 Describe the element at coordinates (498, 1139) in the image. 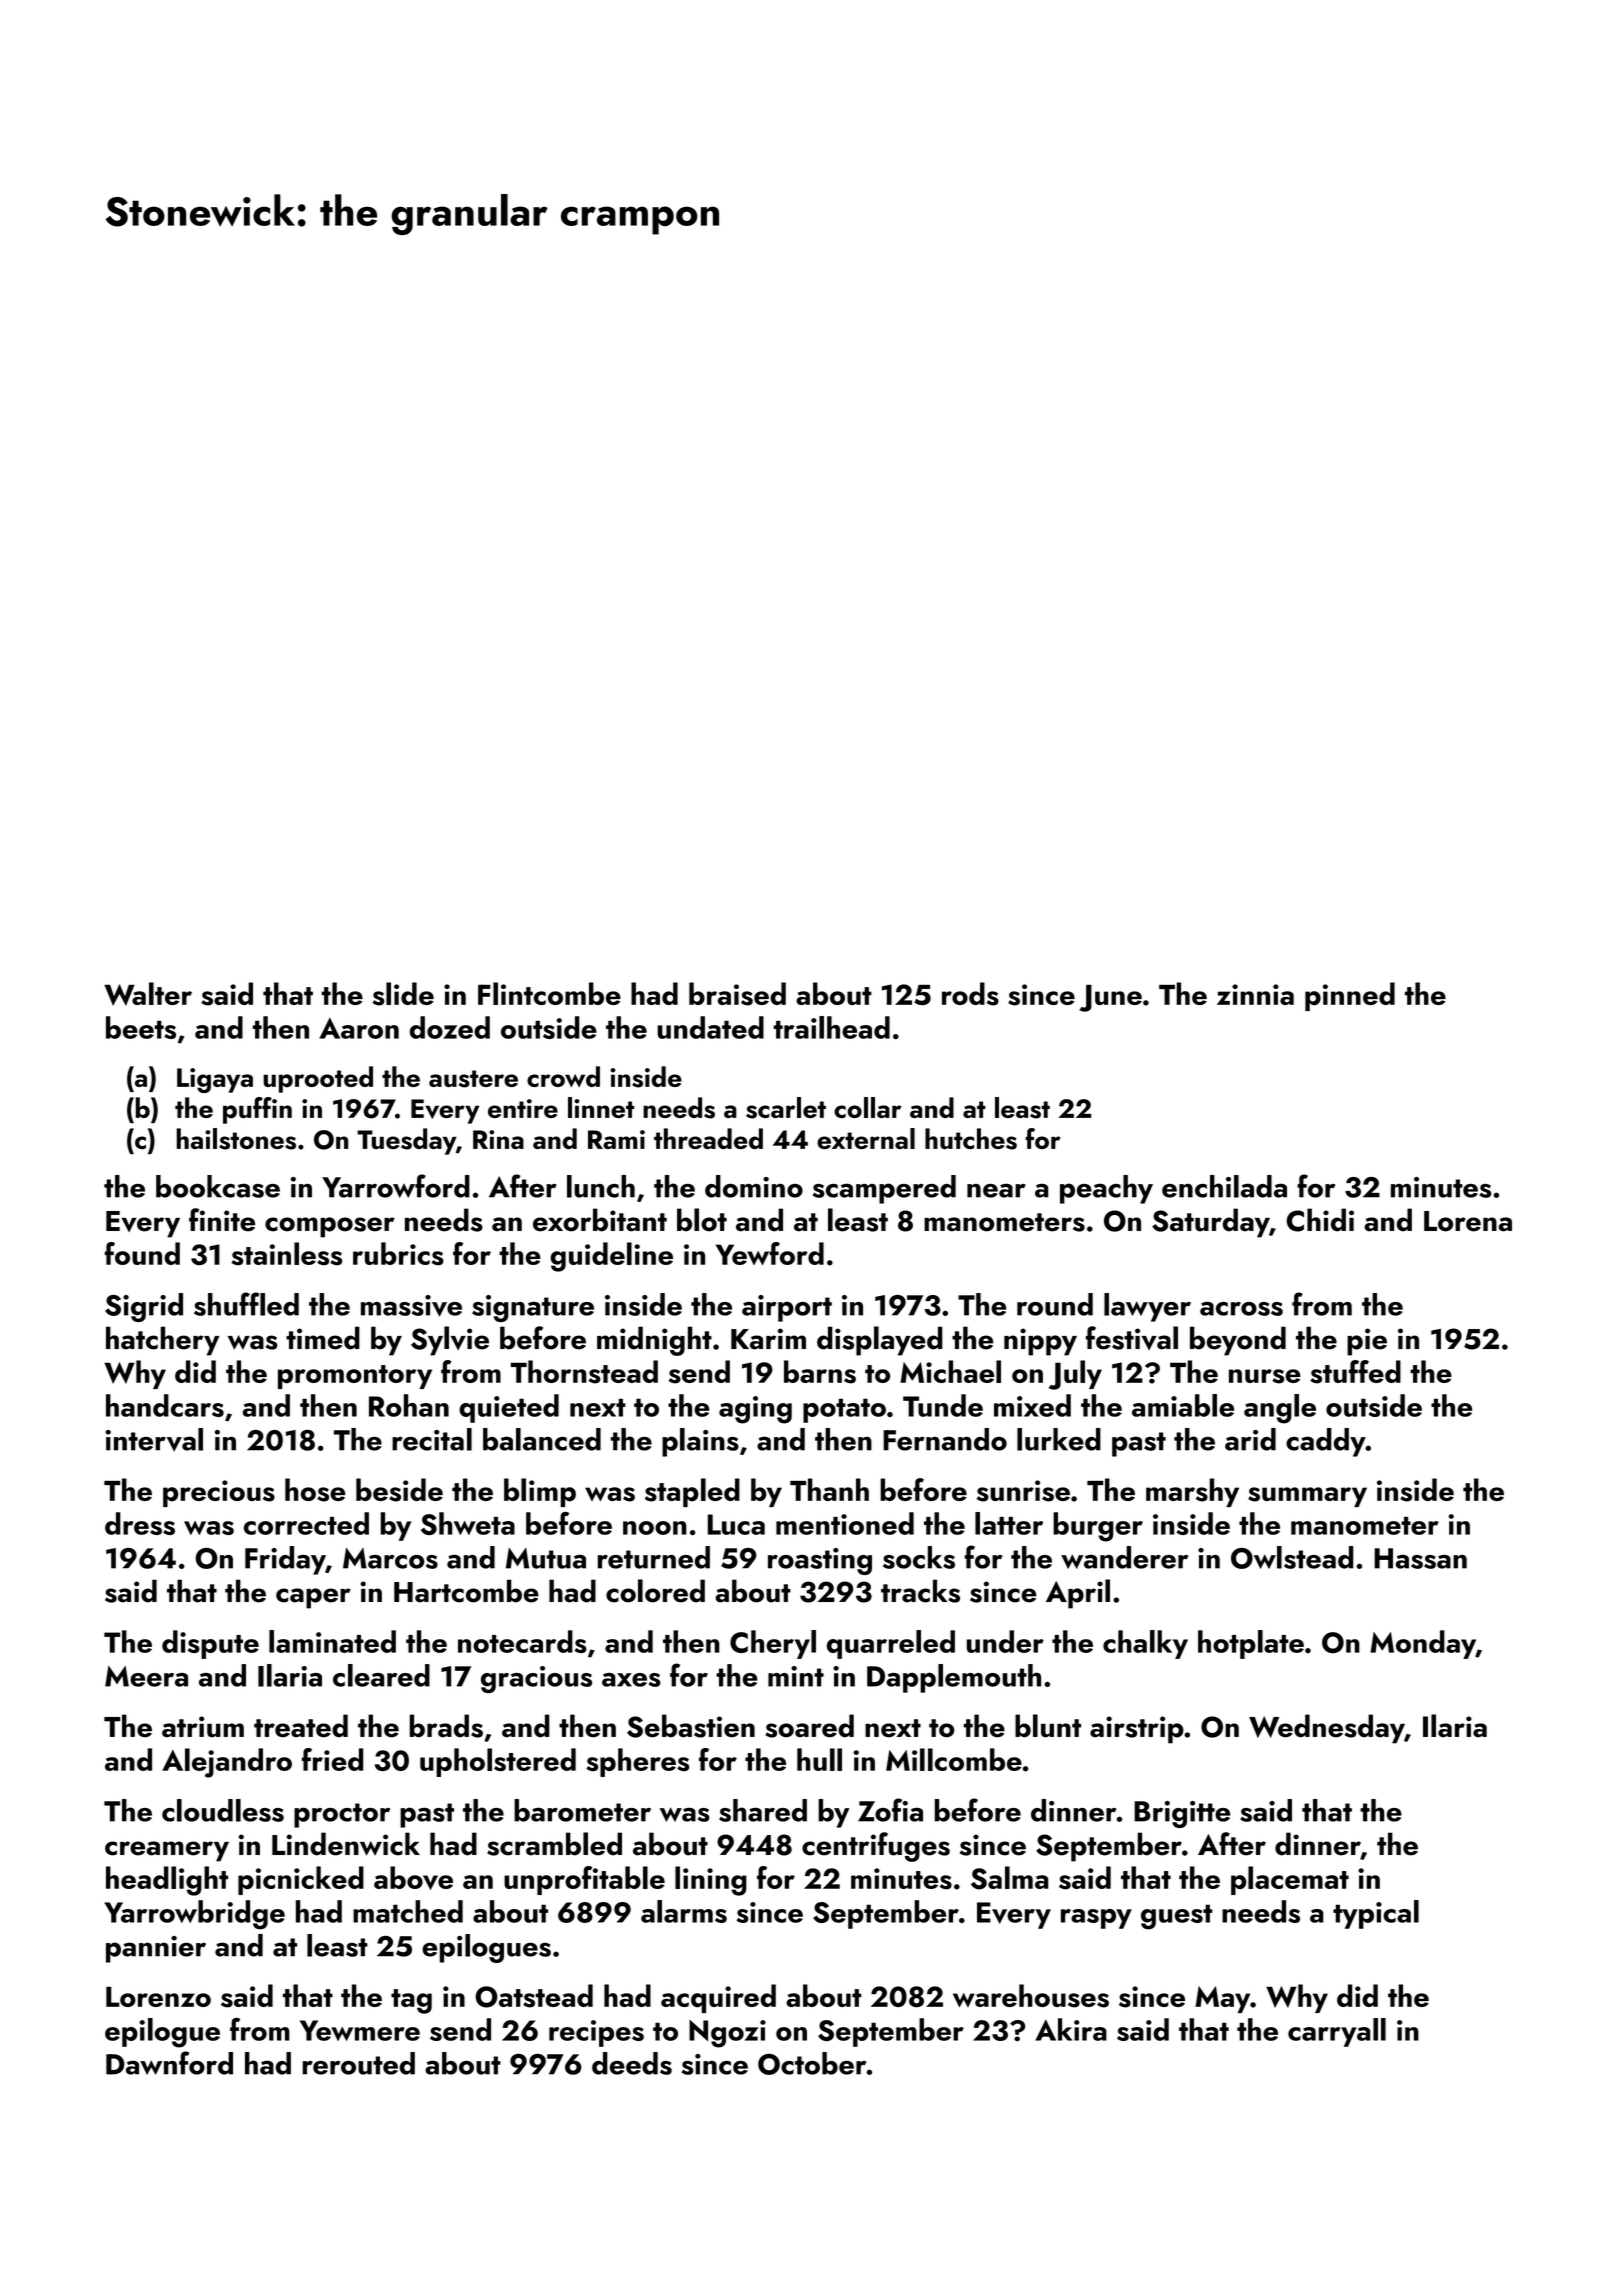

I see `Rina` at that location.
